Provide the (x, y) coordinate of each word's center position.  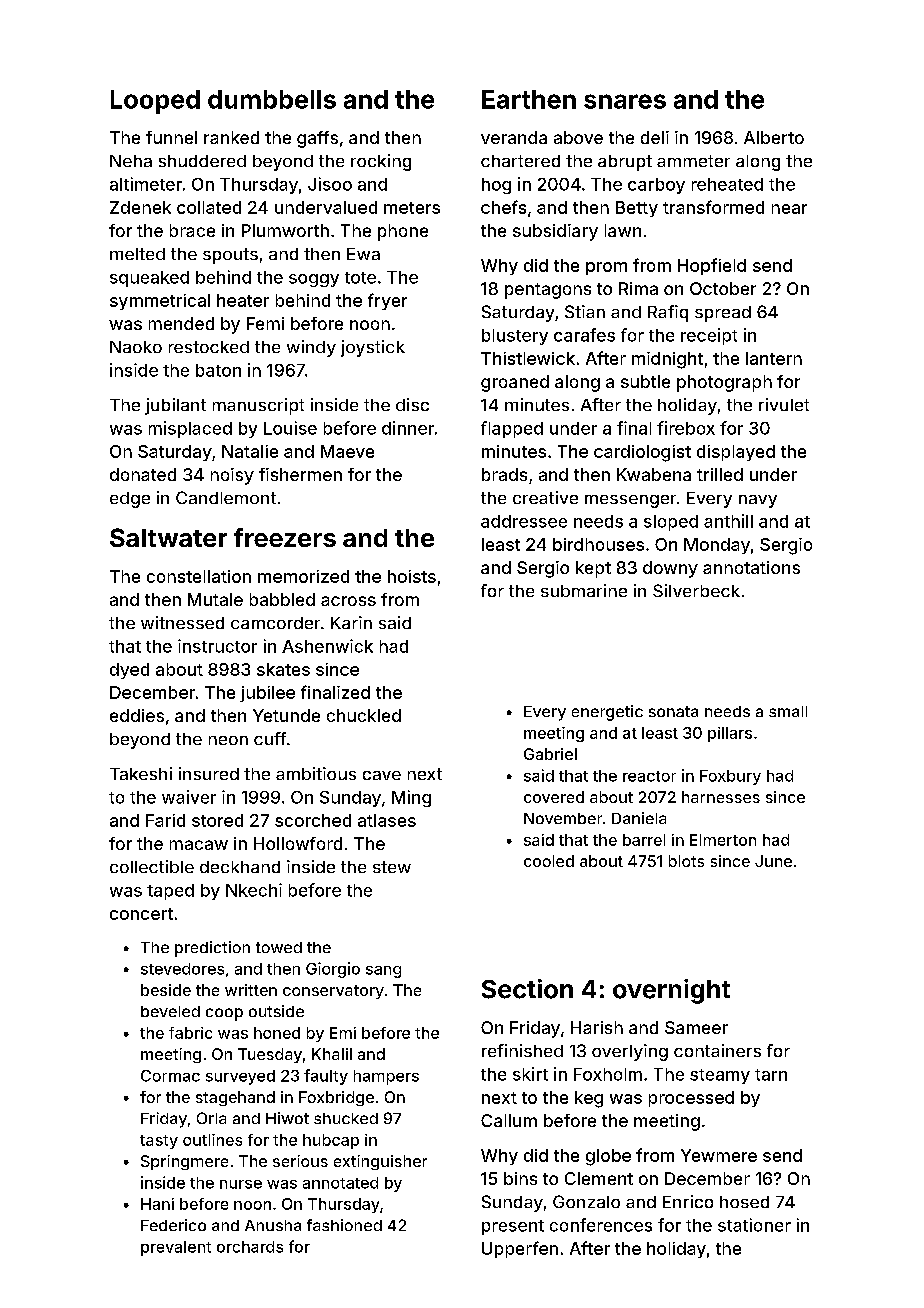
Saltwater (168, 537)
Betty (637, 209)
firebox (686, 428)
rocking (381, 162)
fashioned (344, 1225)
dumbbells (272, 99)
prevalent (176, 1248)
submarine (584, 590)
